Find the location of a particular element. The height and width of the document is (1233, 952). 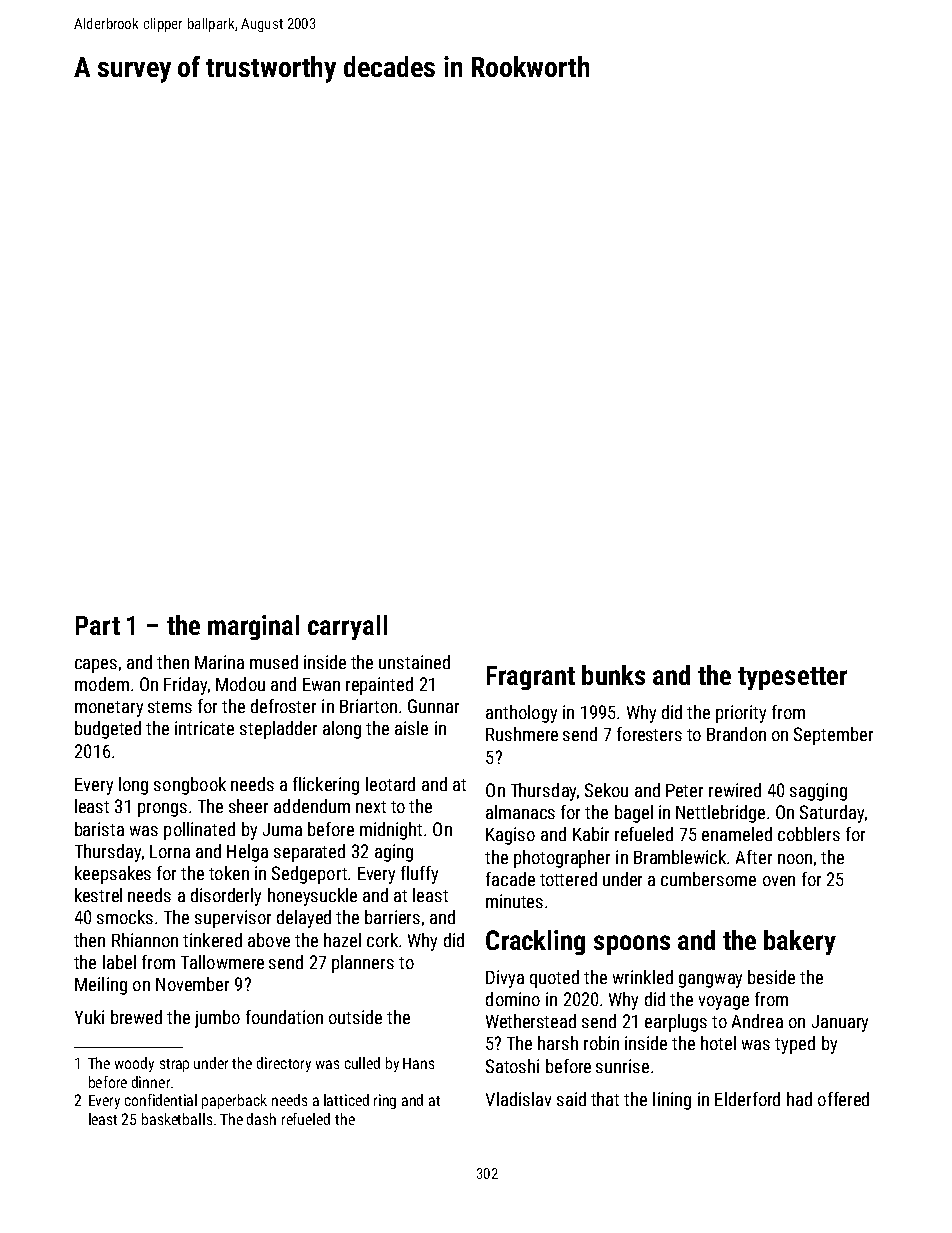

carryall is located at coordinates (347, 627).
